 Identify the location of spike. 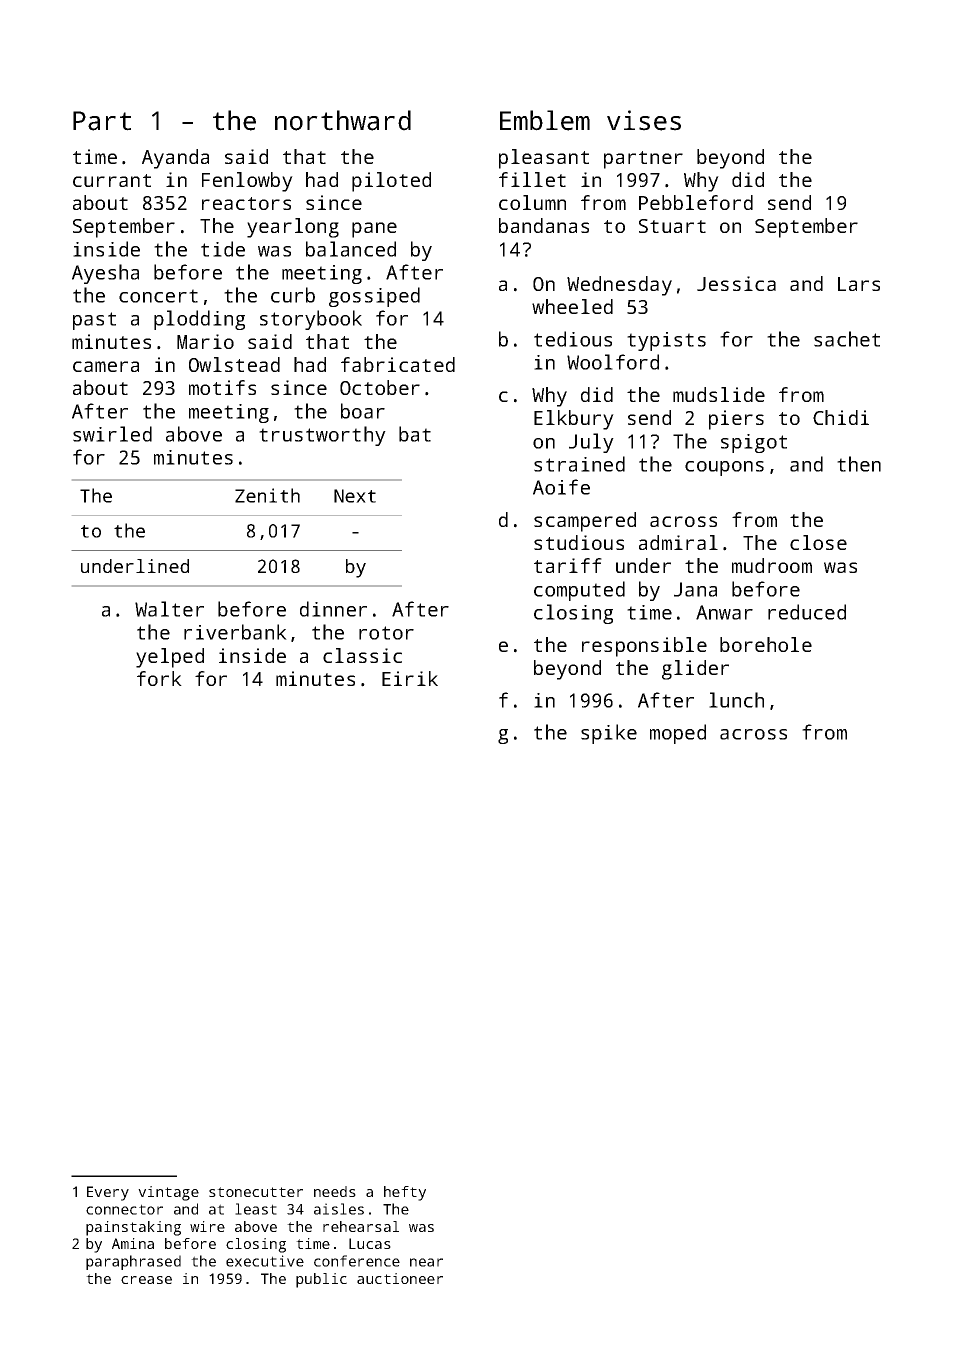
(609, 734).
